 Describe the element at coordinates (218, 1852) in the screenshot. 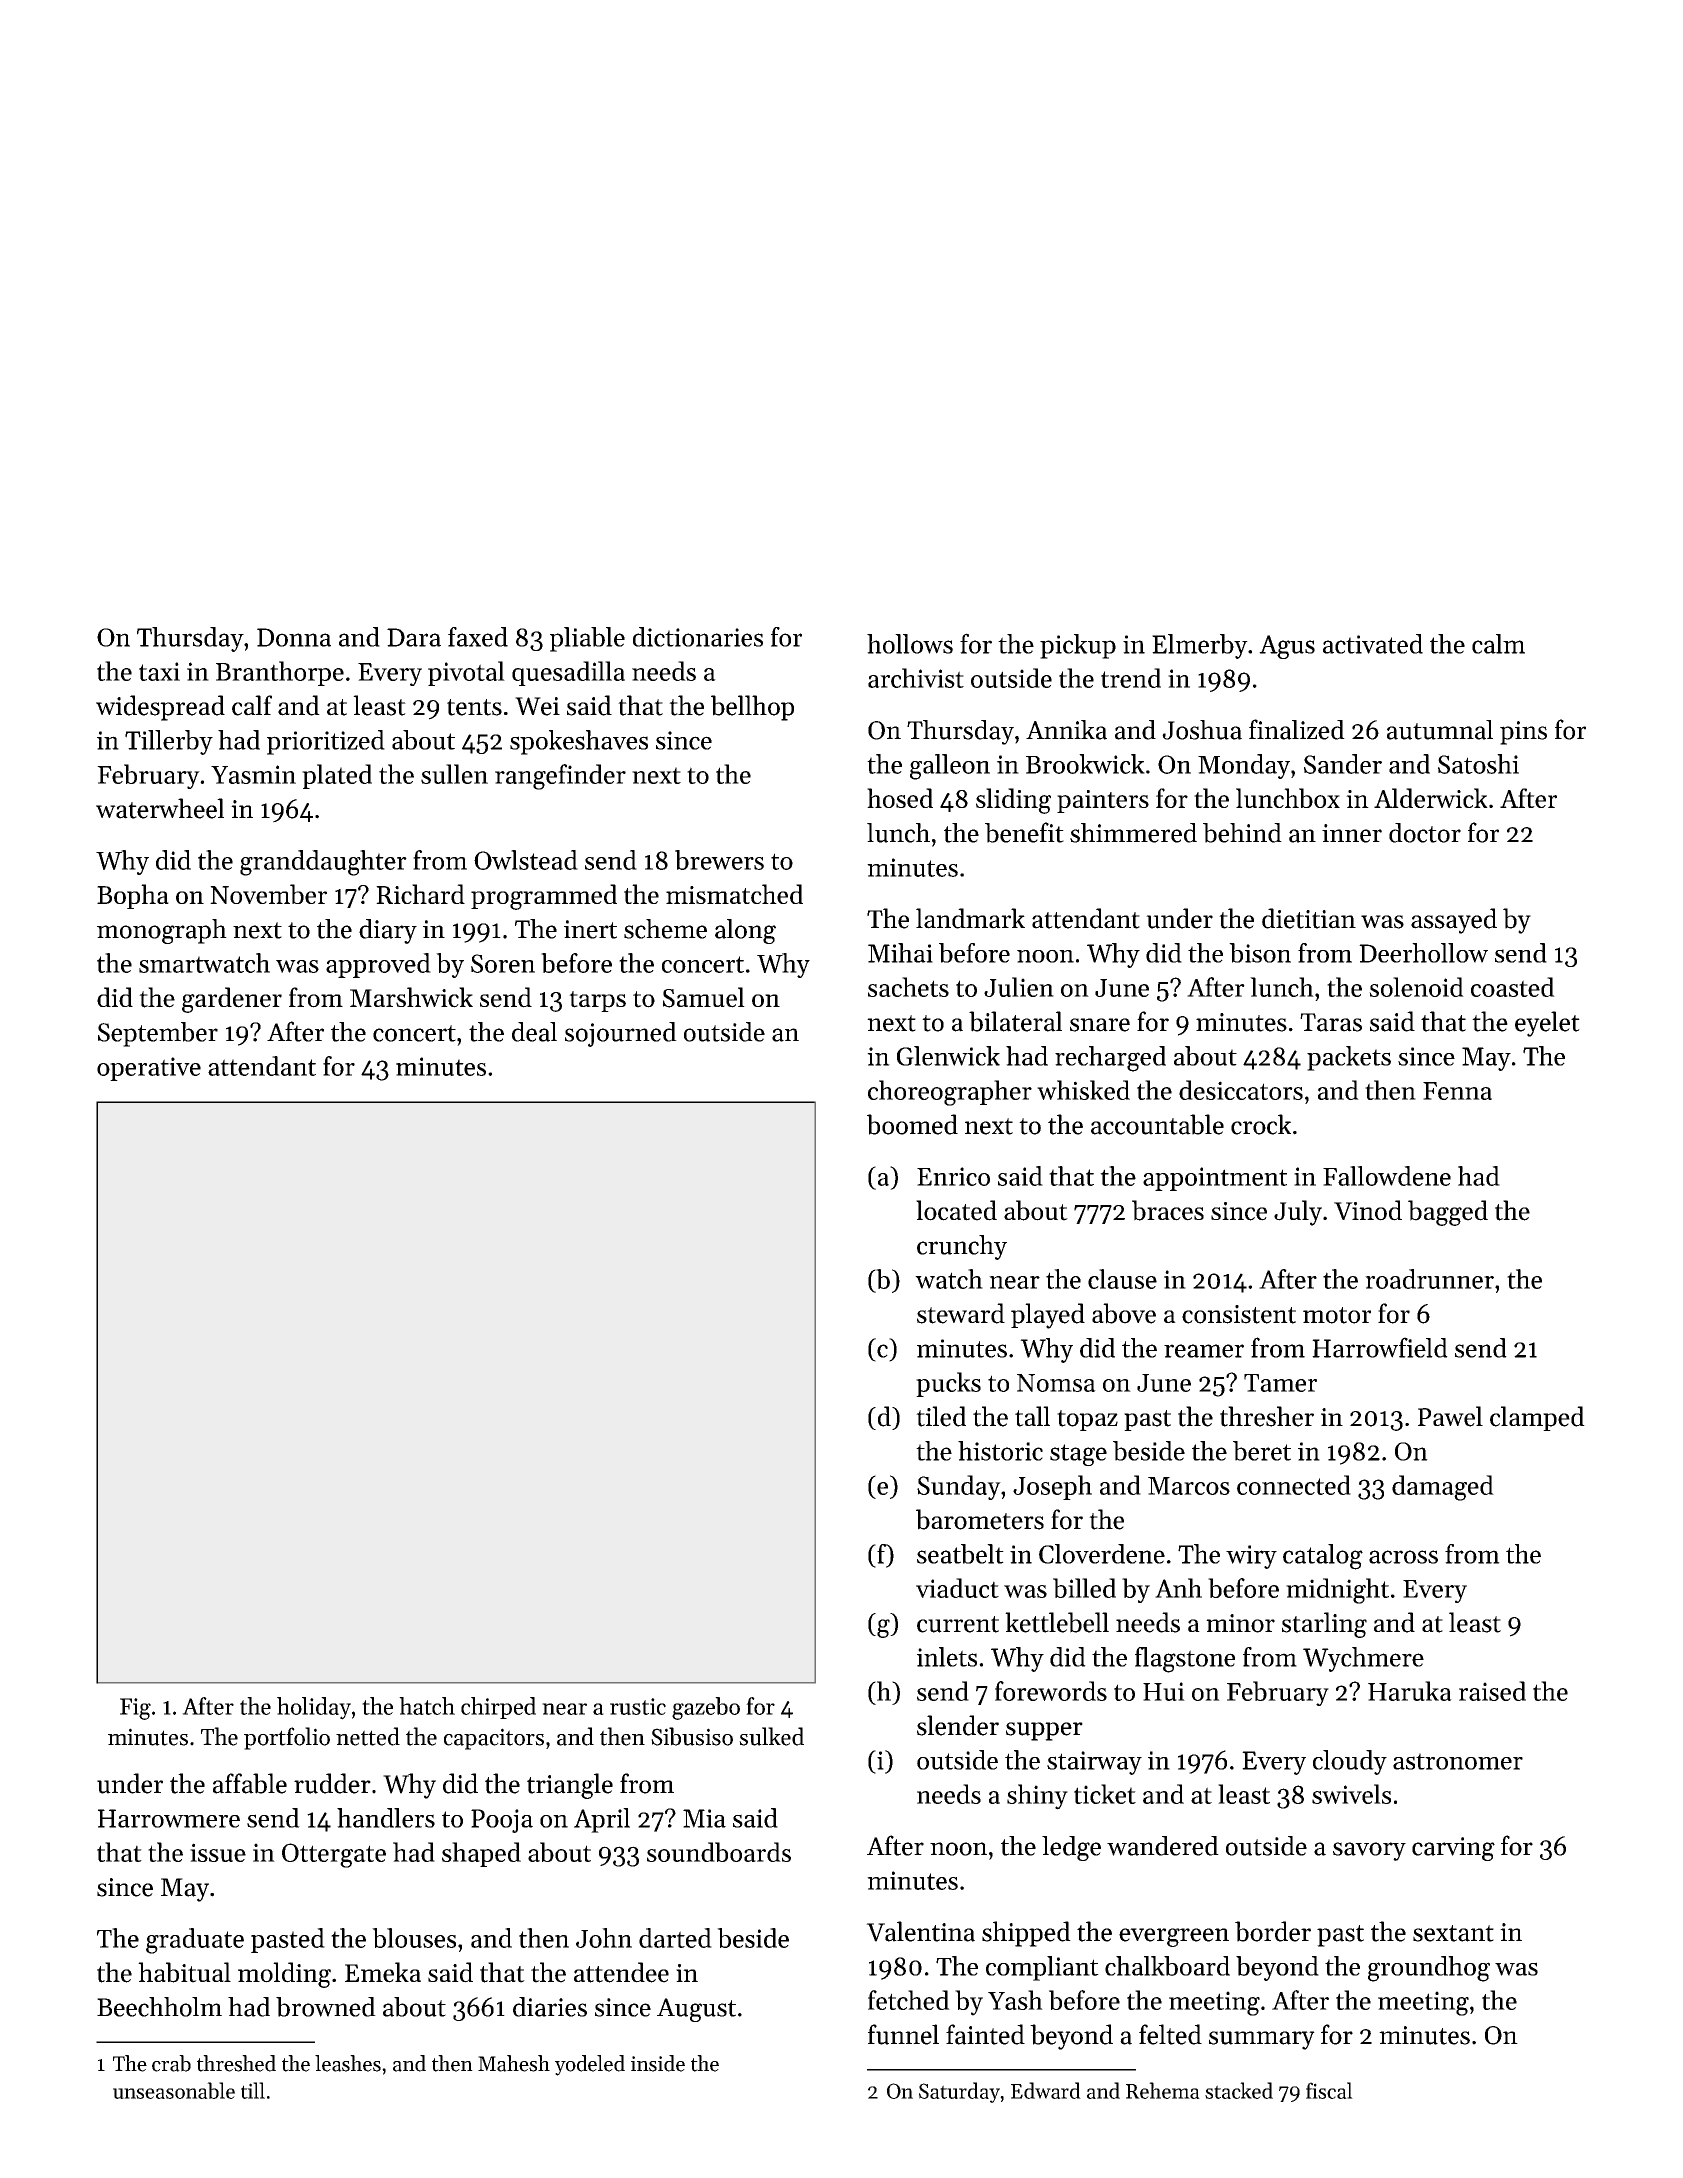

I see `issue` at that location.
